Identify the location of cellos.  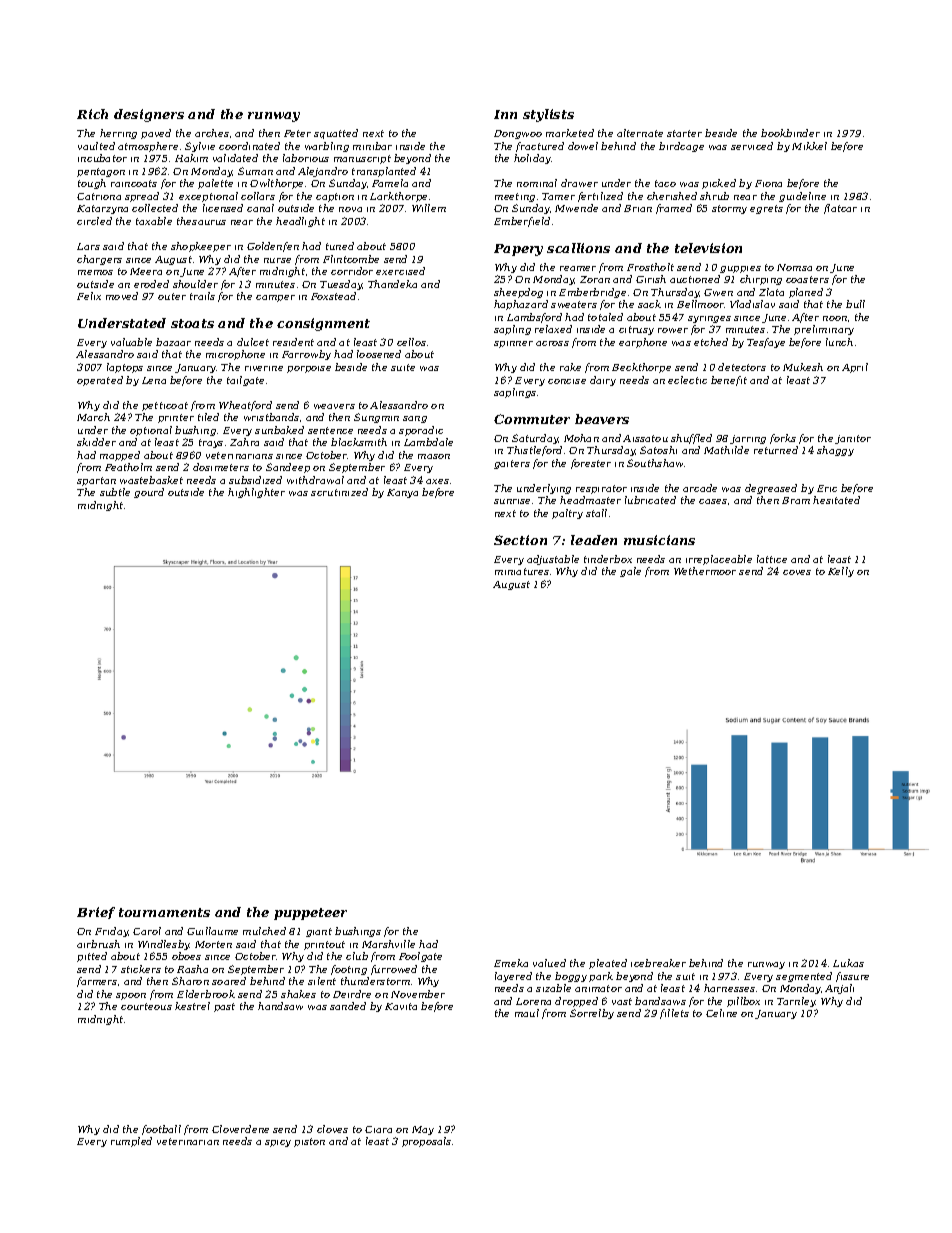
(411, 342).
